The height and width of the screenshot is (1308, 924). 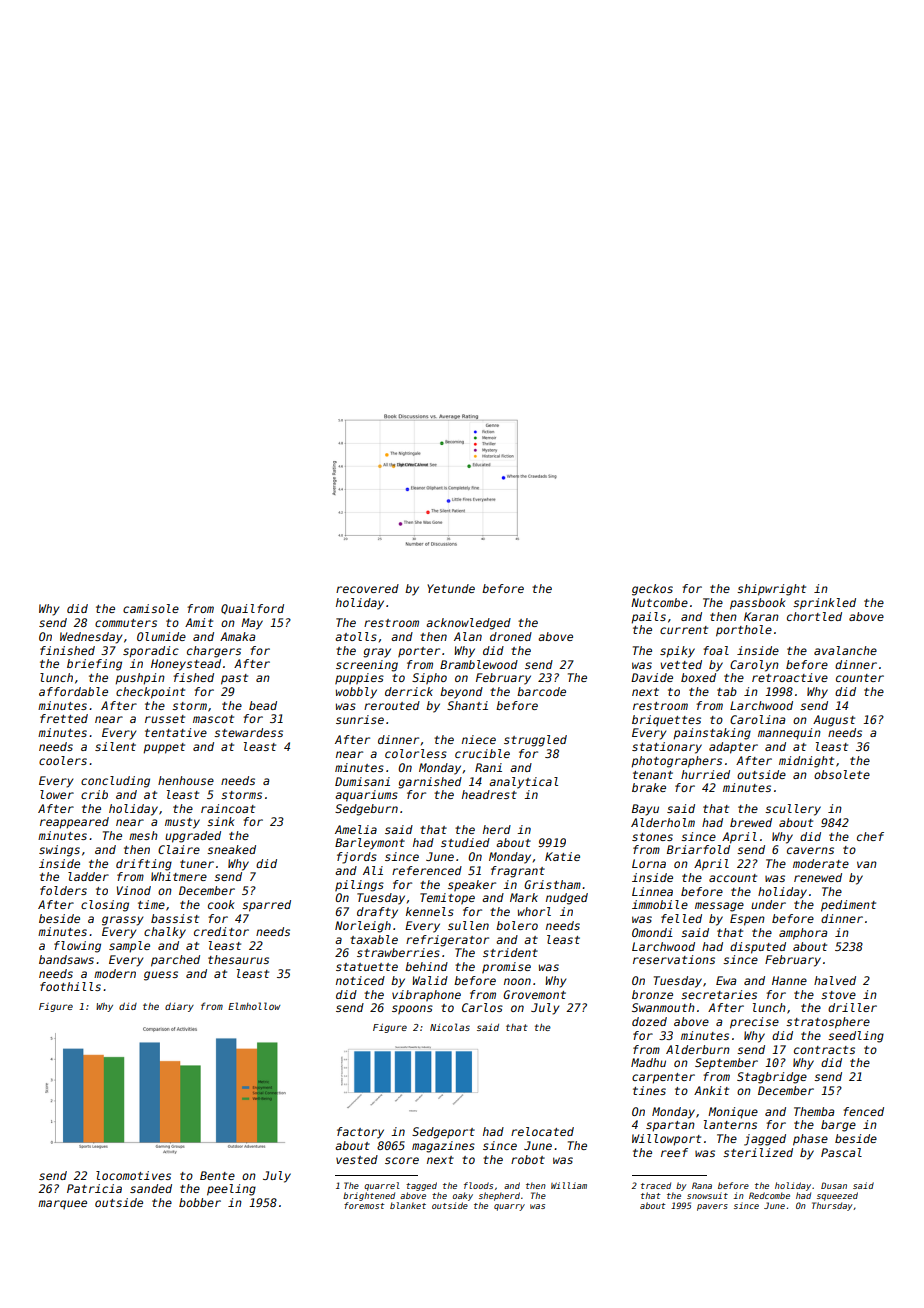 What do you see at coordinates (231, 849) in the screenshot?
I see `sneaked` at bounding box center [231, 849].
